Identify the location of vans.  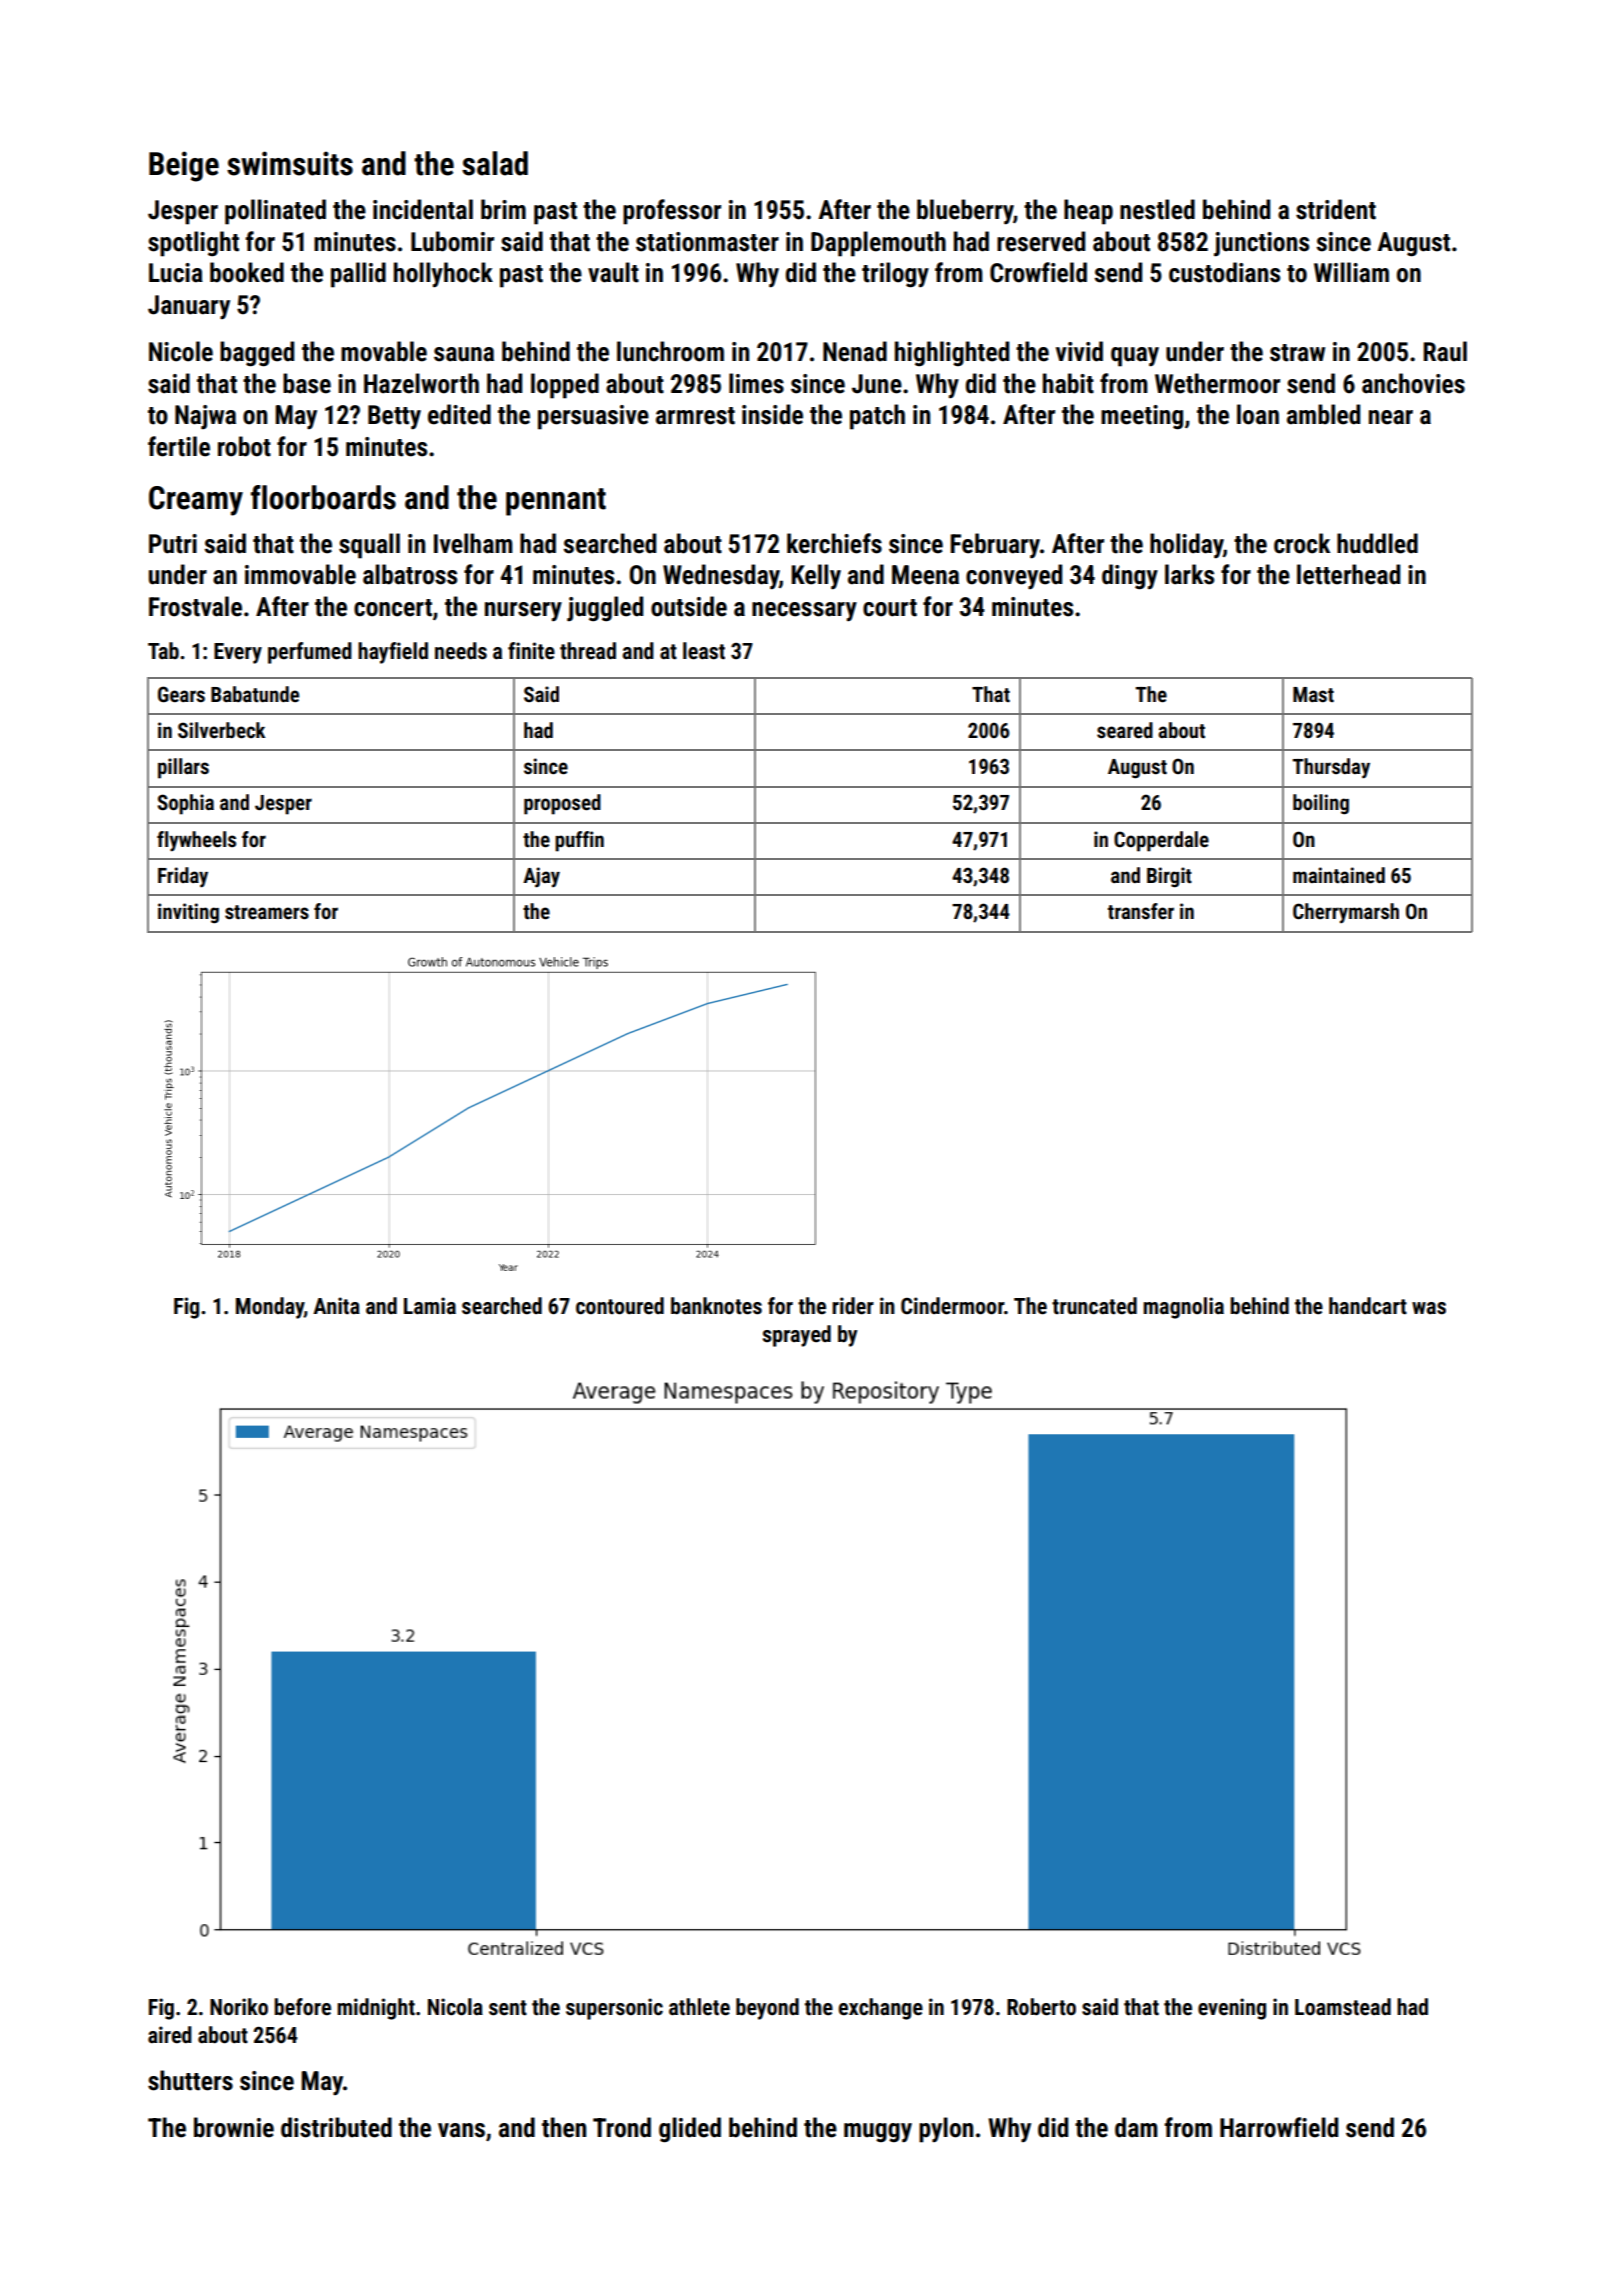
(461, 2130).
